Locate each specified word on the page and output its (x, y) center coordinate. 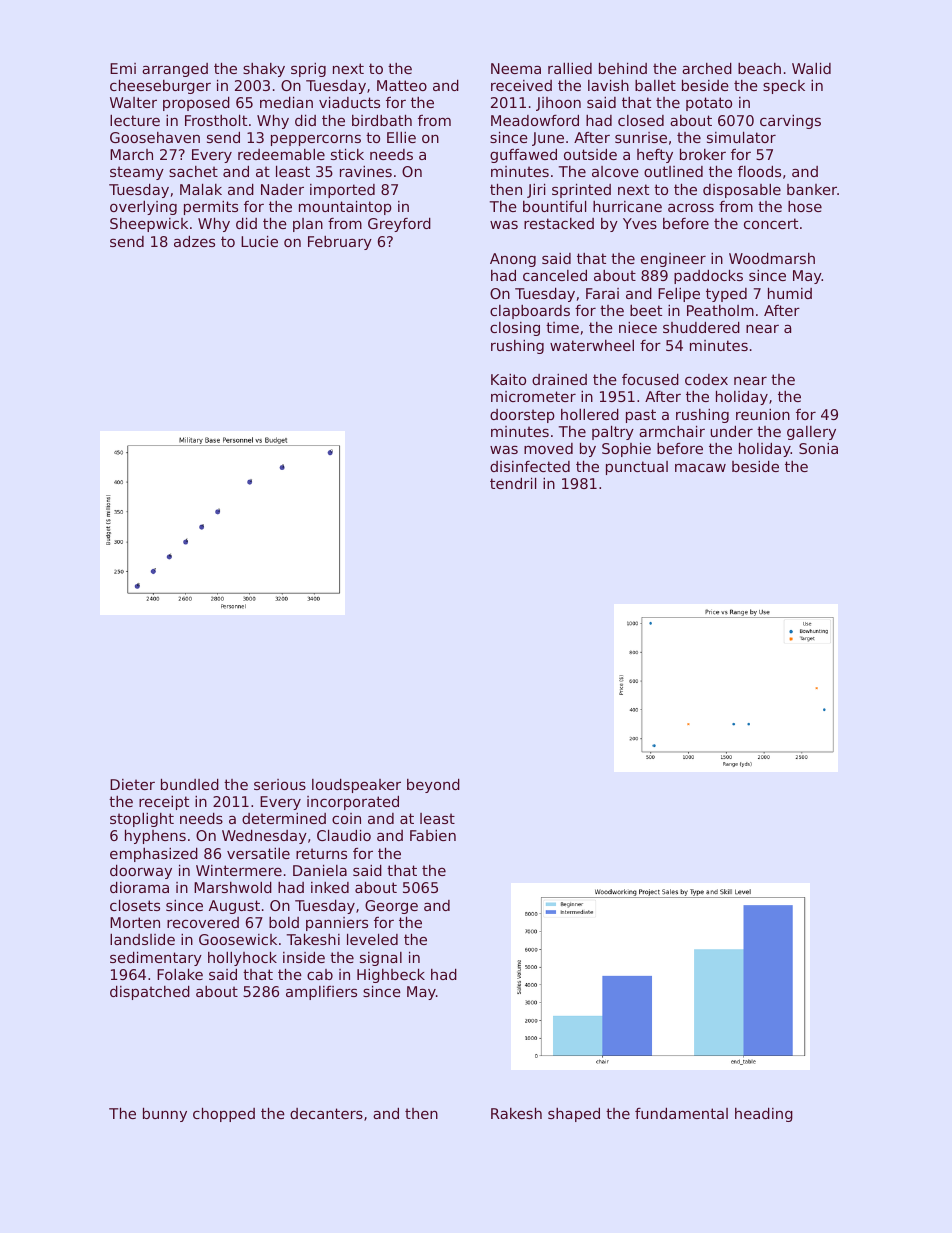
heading (764, 1115)
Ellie (401, 137)
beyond (433, 786)
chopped (224, 1115)
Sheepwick (149, 225)
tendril (513, 483)
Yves (640, 223)
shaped (574, 1115)
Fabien (433, 835)
